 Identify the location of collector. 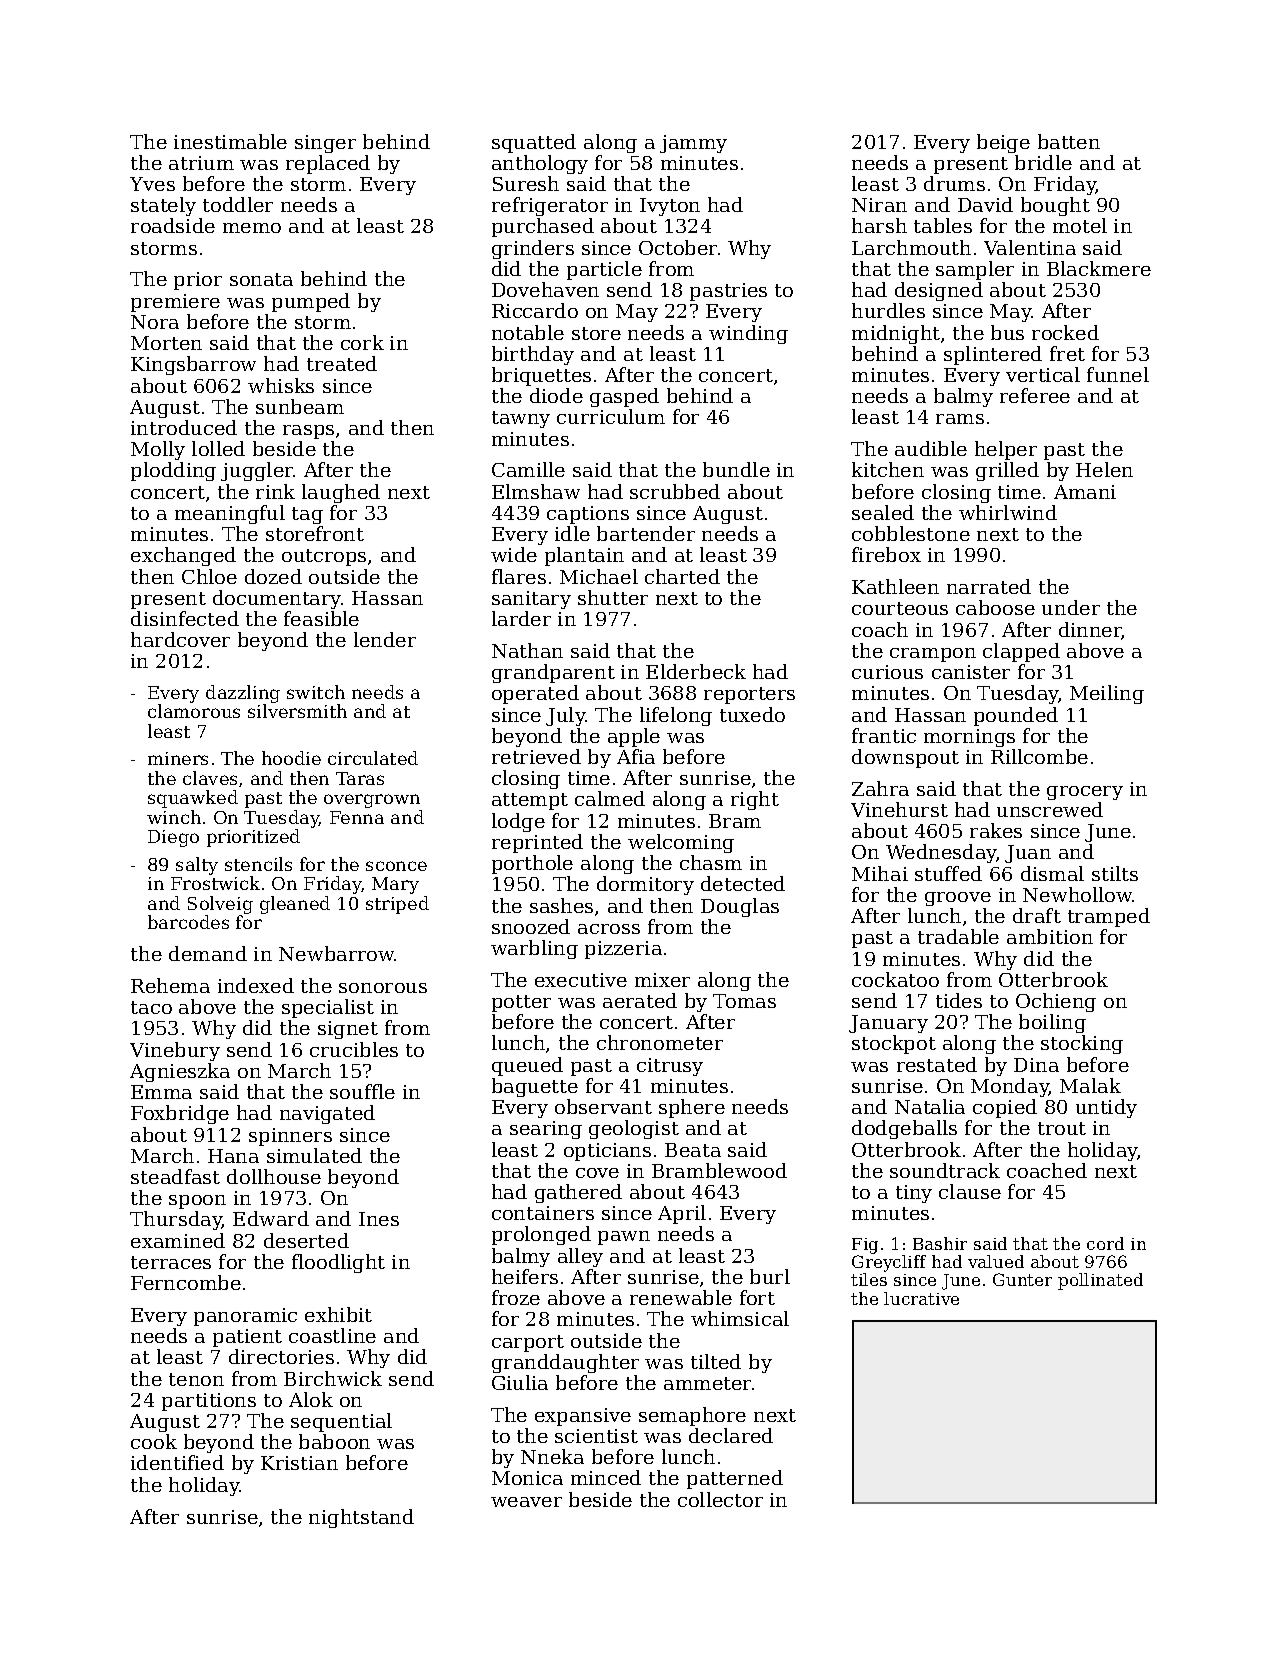
(720, 1499).
